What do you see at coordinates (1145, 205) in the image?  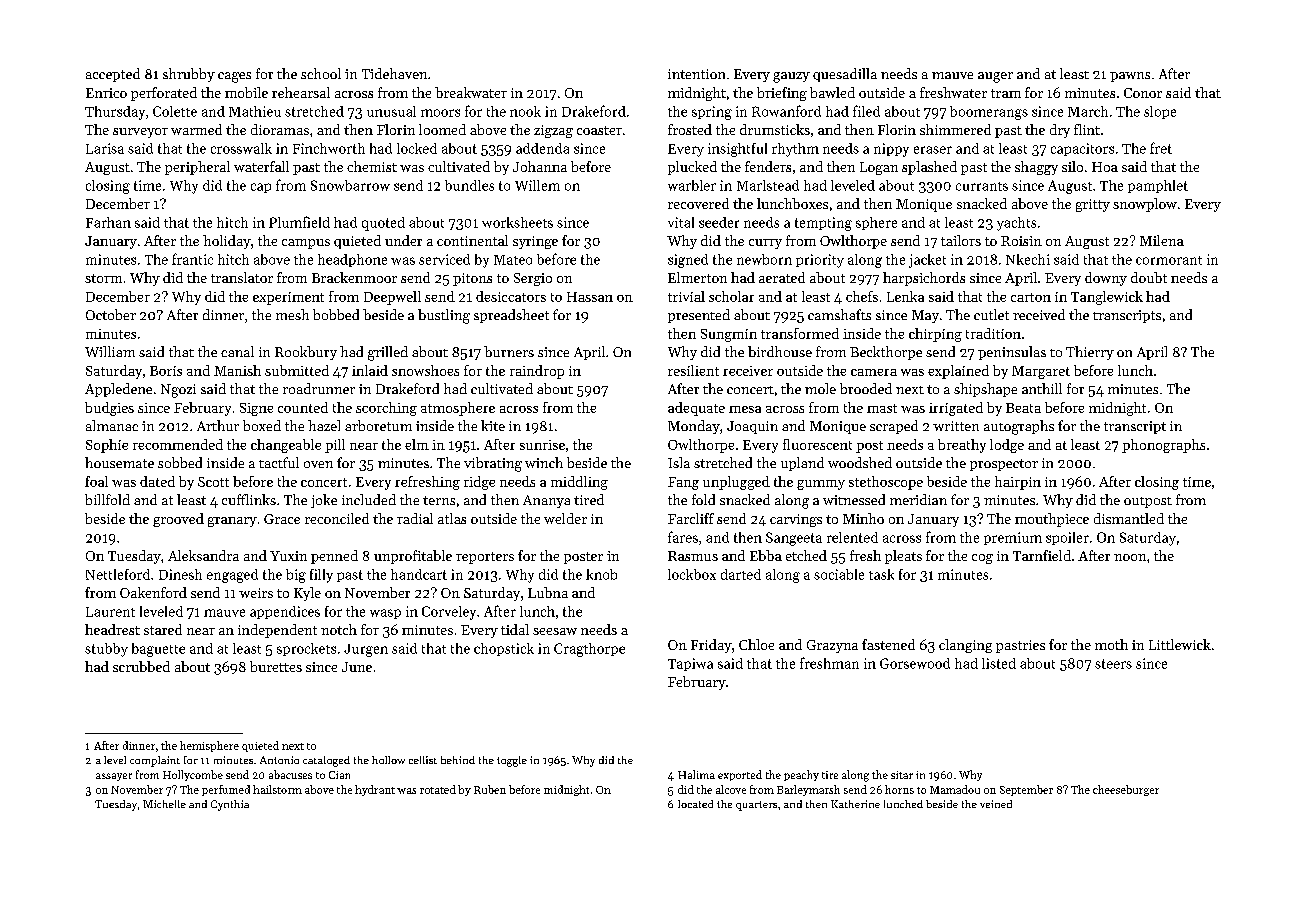 I see `snowplow` at bounding box center [1145, 205].
